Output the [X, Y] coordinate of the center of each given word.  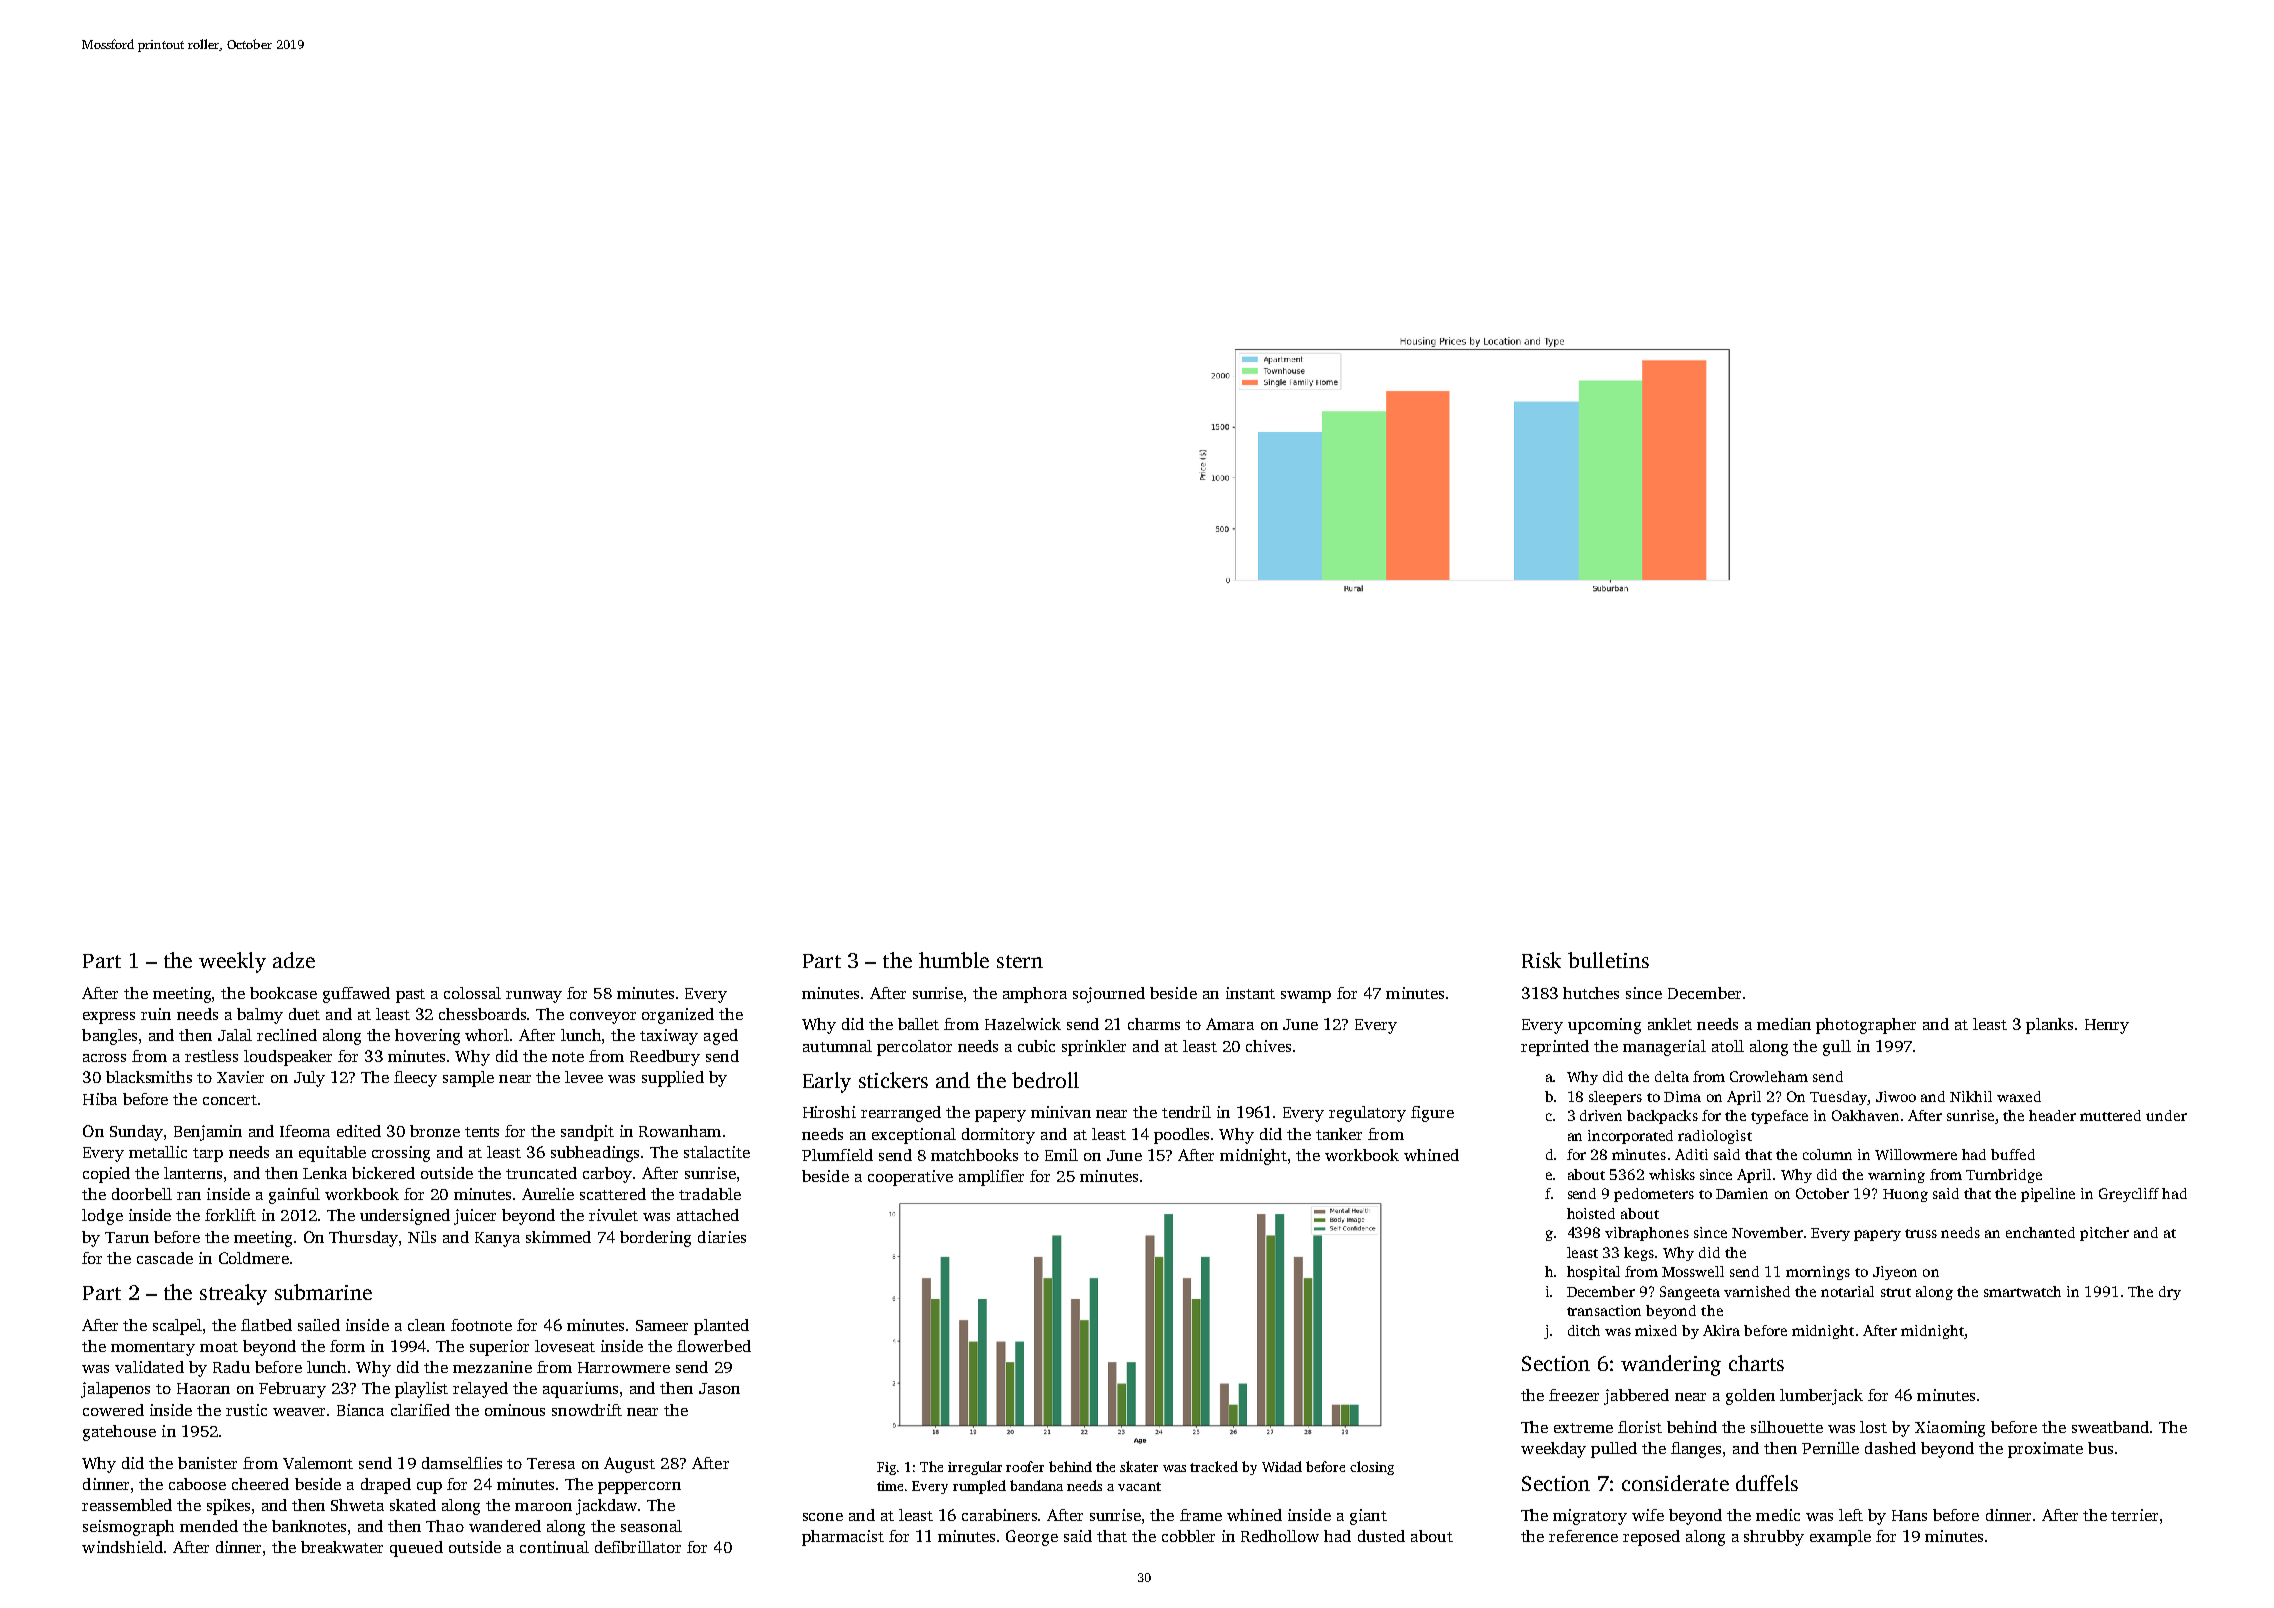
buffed [2013, 1154]
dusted [1381, 1536]
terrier [2134, 1515]
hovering [427, 1037]
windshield [122, 1547]
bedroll [1045, 1080]
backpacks [1662, 1117]
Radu [231, 1367]
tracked [1214, 1466]
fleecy [415, 1079]
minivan [1061, 1112]
